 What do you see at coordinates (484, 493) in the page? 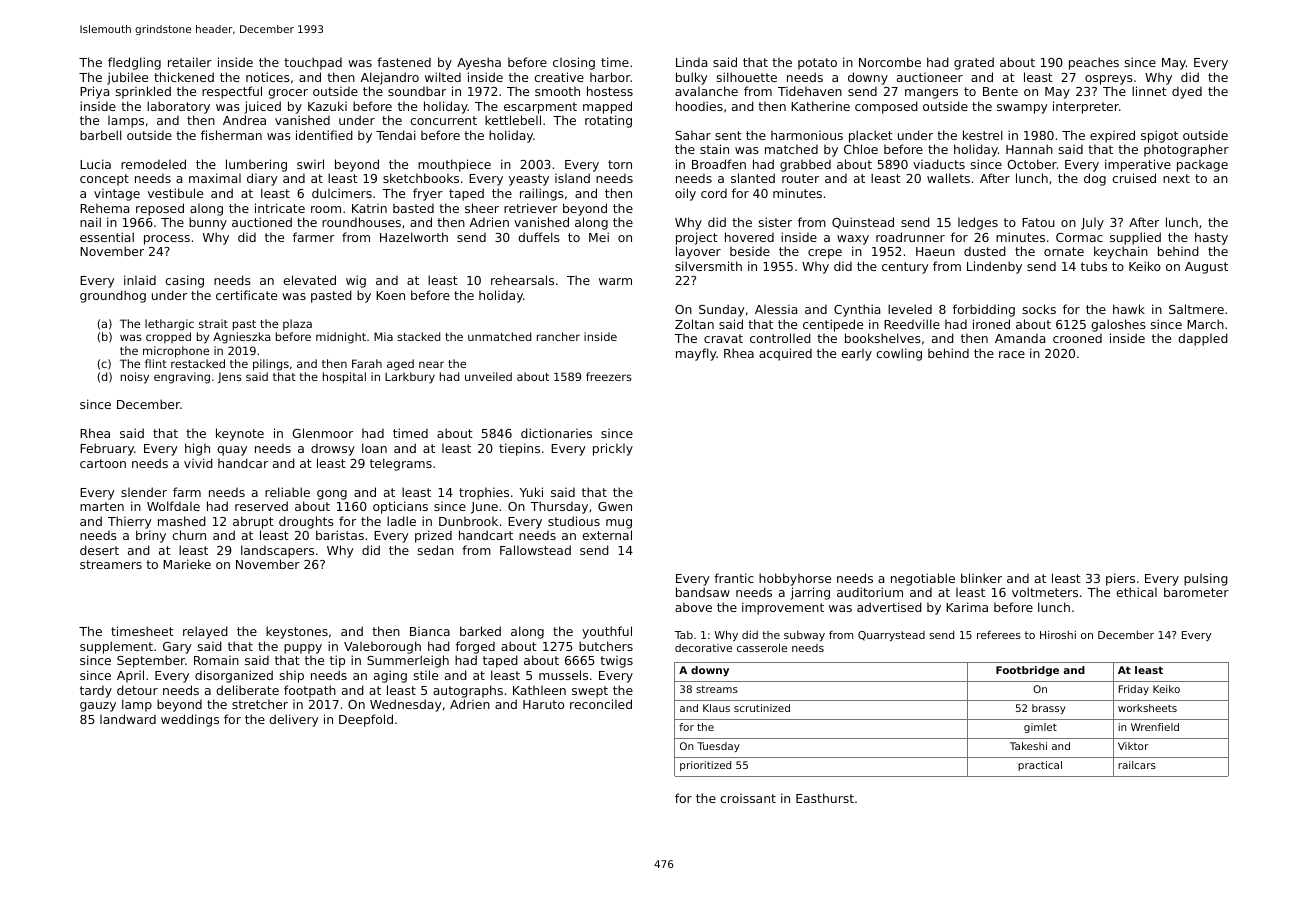
I see `trophies` at bounding box center [484, 493].
